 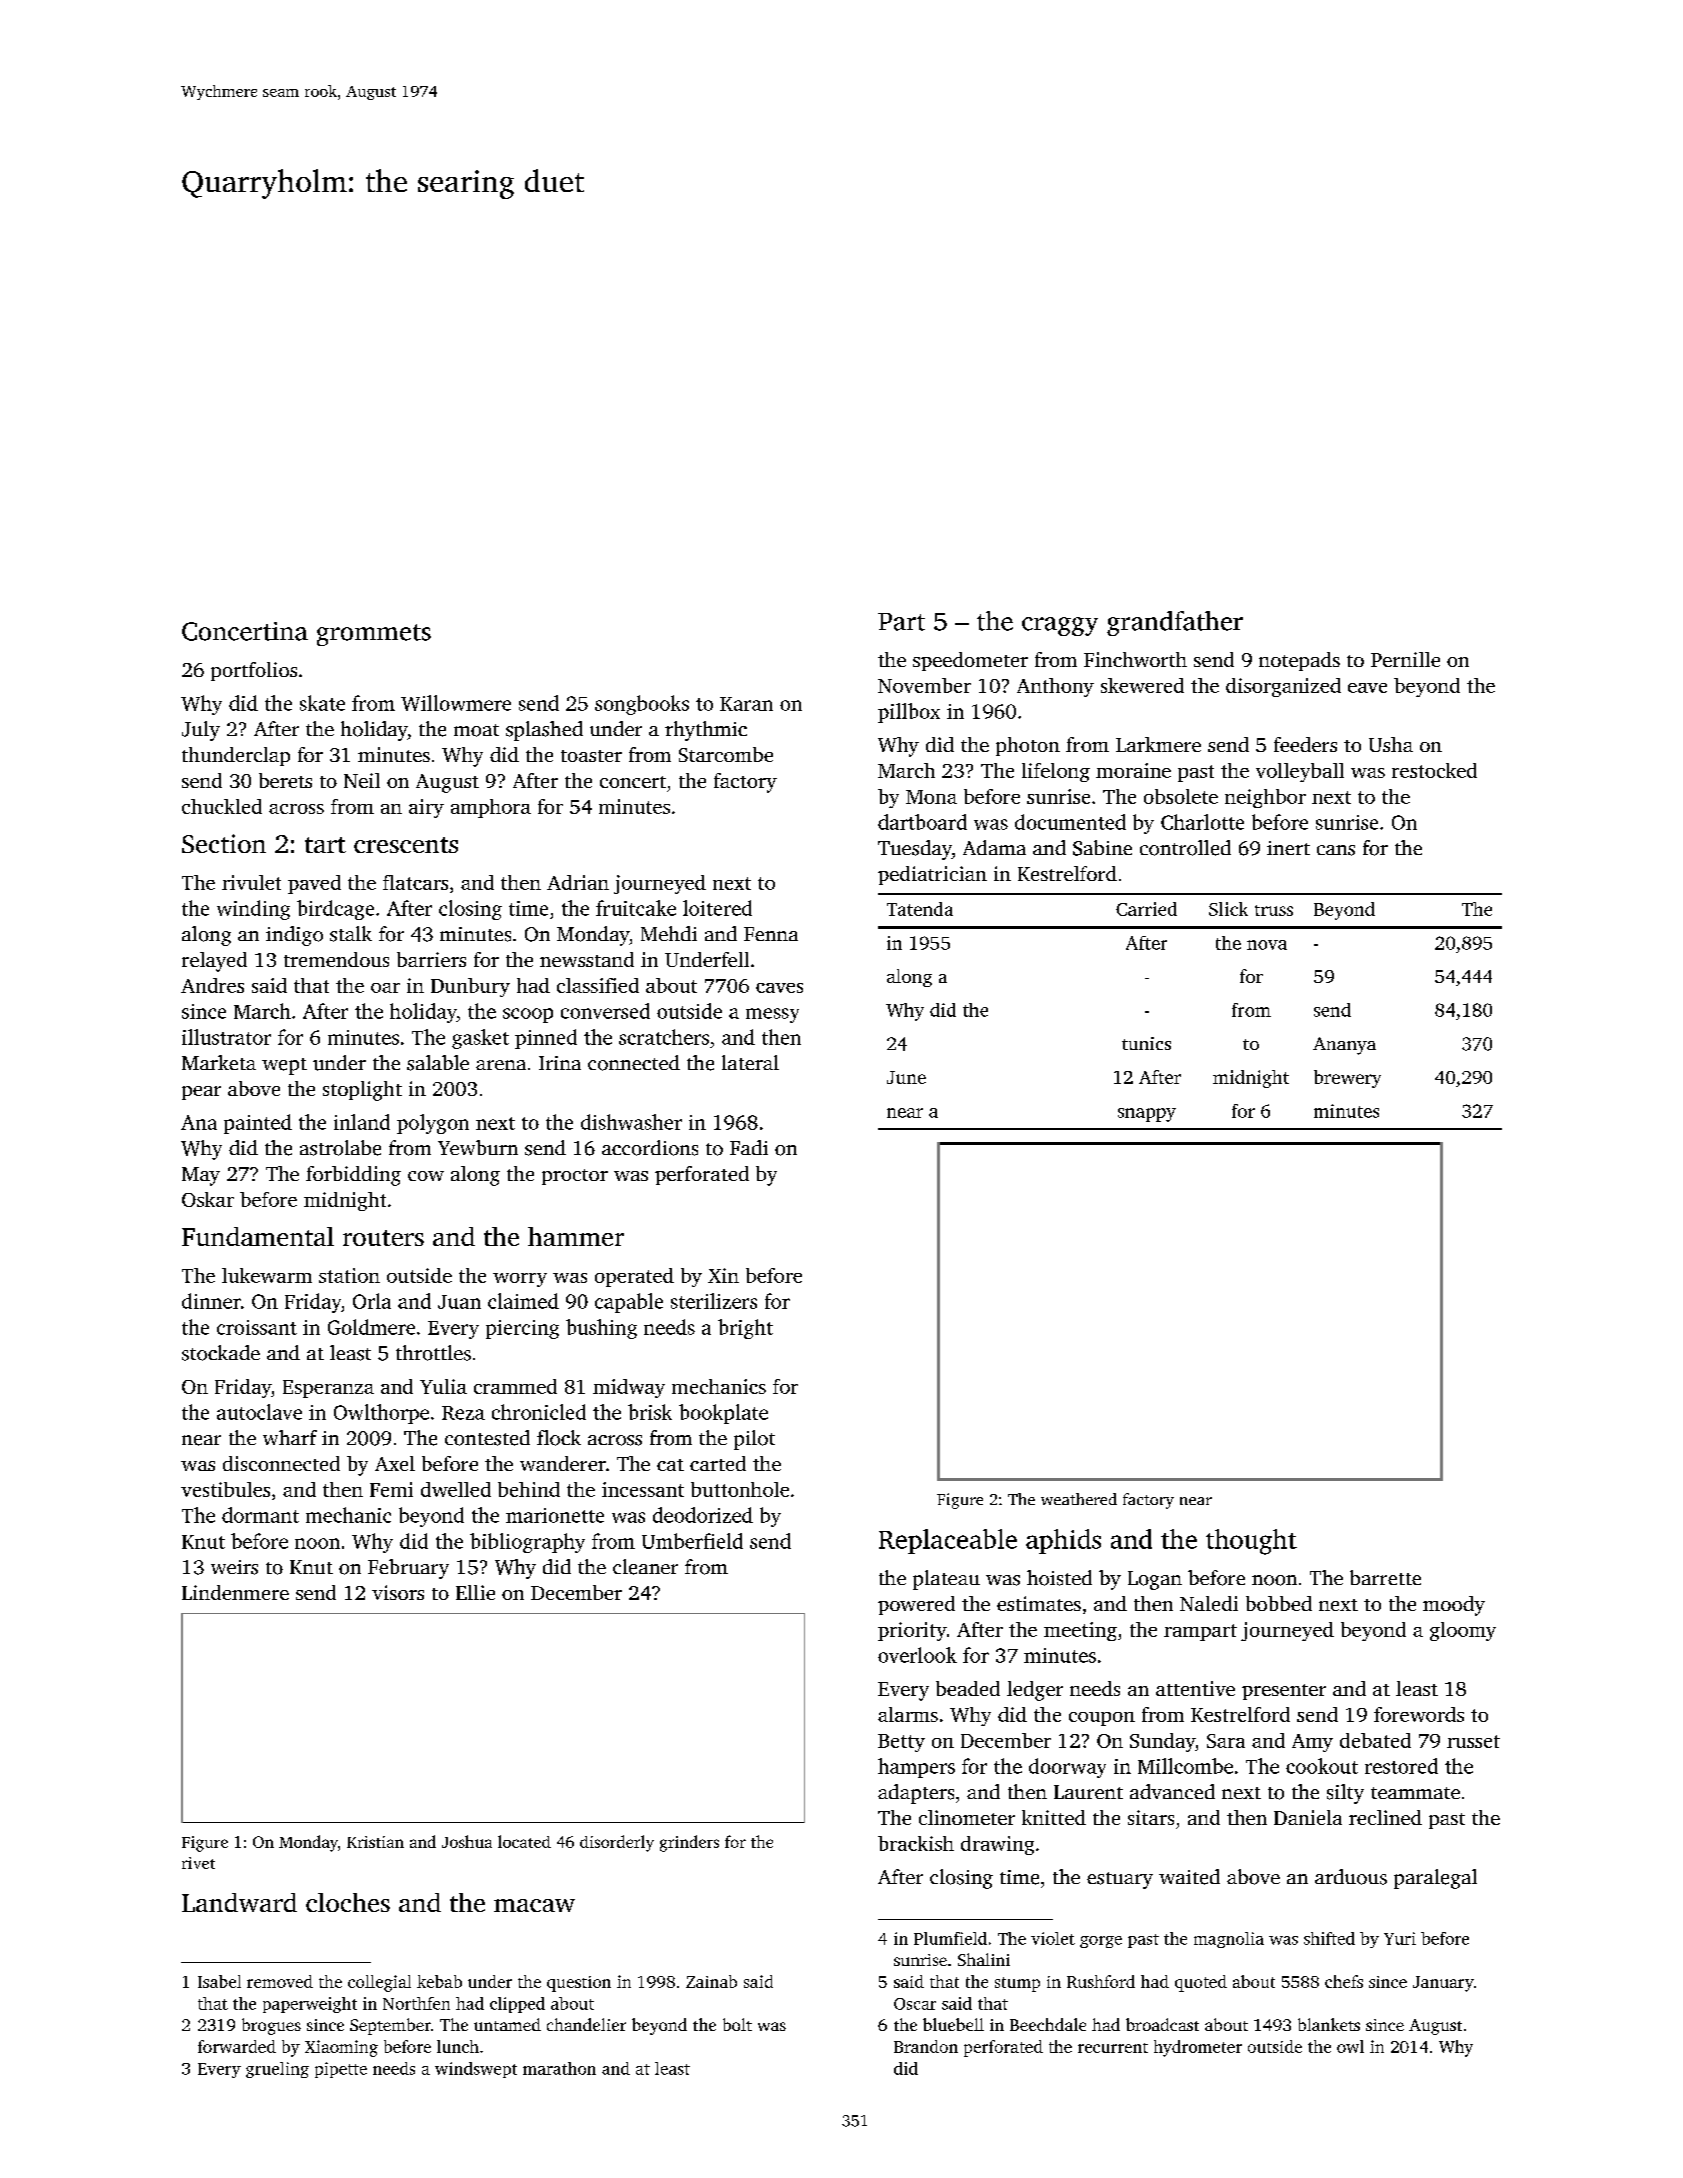 What do you see at coordinates (915, 850) in the page?
I see `Tuesday` at bounding box center [915, 850].
